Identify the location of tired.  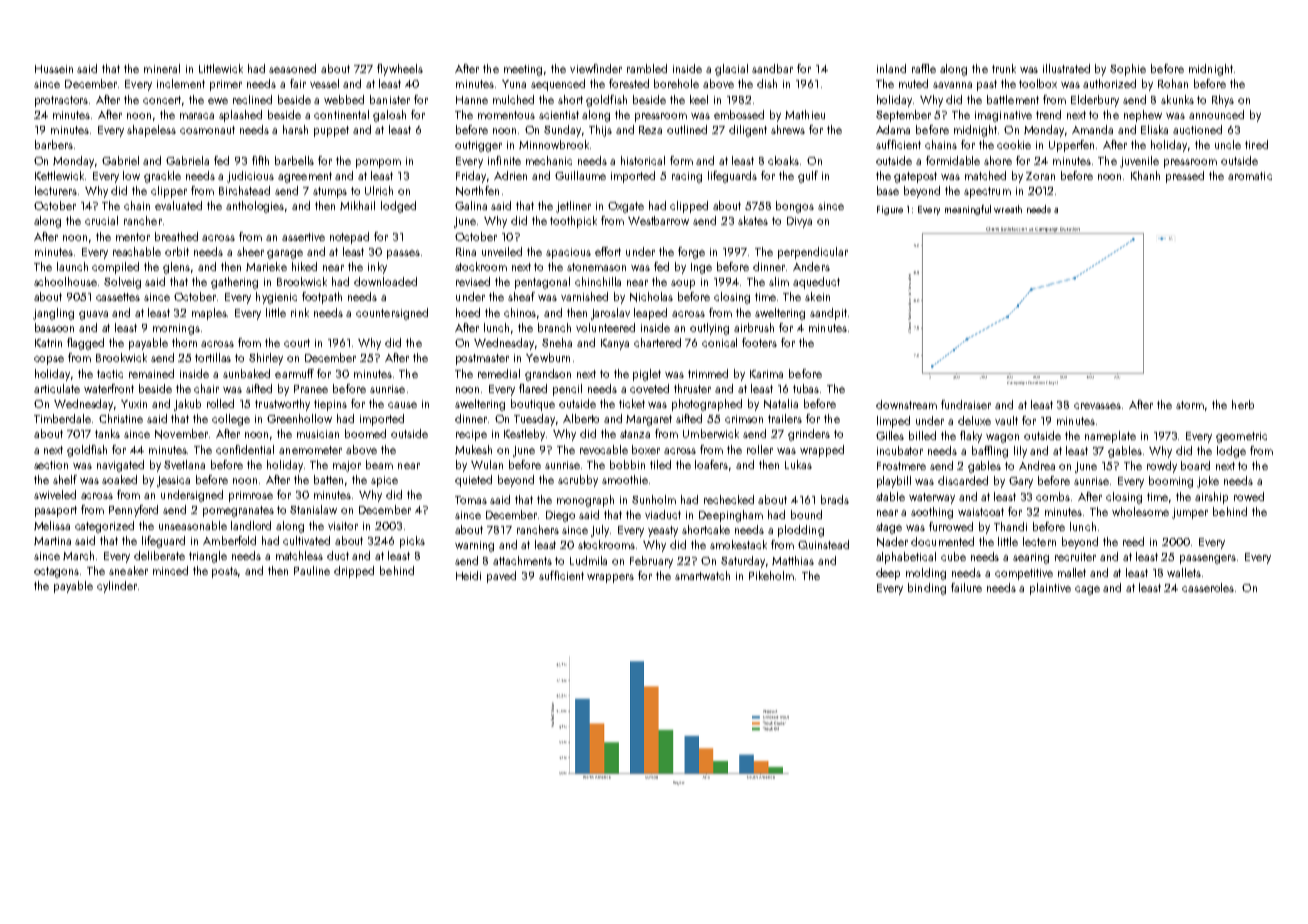
(1256, 144).
